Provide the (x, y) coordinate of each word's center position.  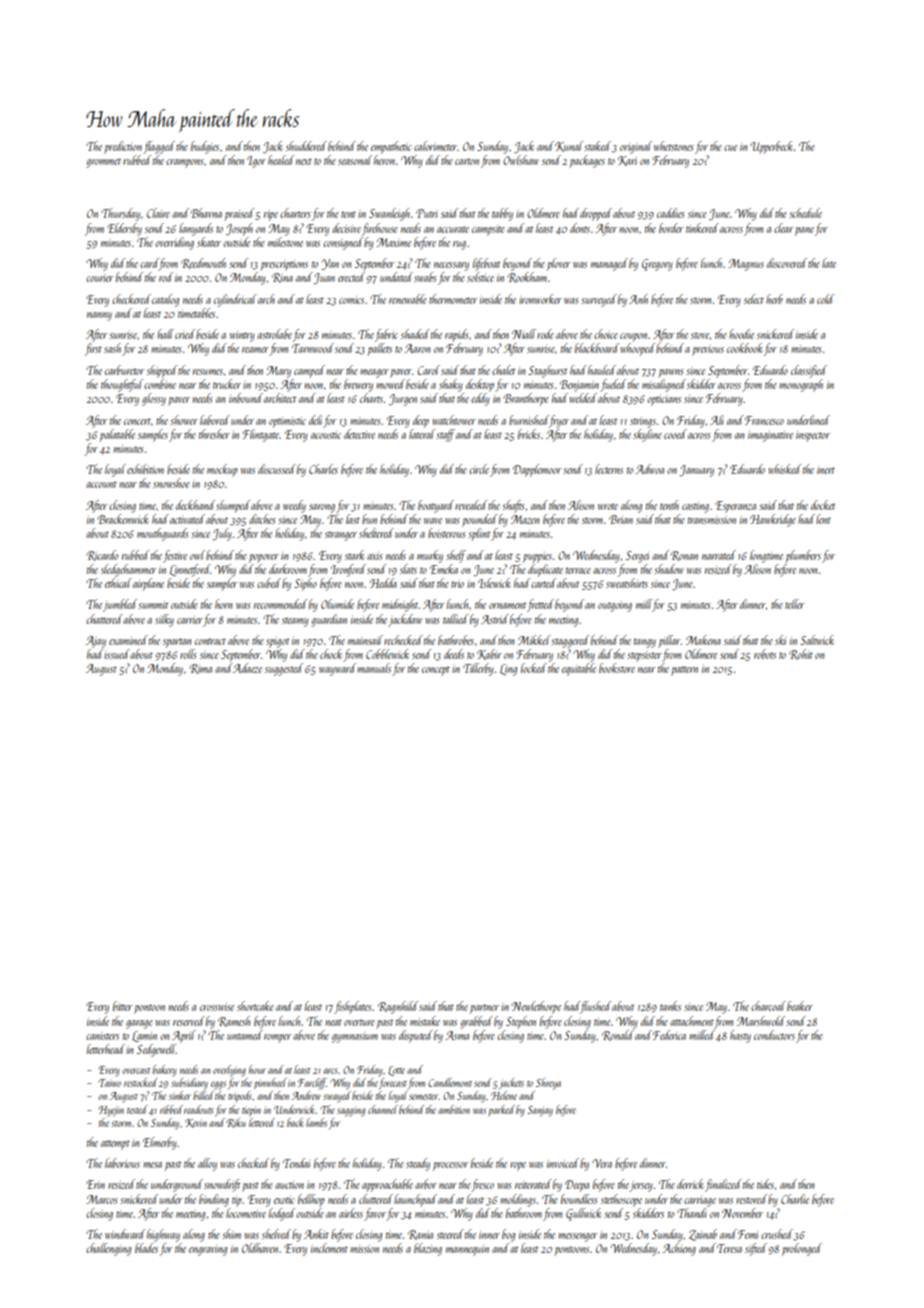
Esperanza (735, 507)
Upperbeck (771, 147)
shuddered (306, 146)
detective (359, 434)
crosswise (217, 1007)
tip (237, 1201)
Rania (420, 1235)
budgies (205, 147)
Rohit (801, 654)
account (101, 484)
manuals (374, 668)
